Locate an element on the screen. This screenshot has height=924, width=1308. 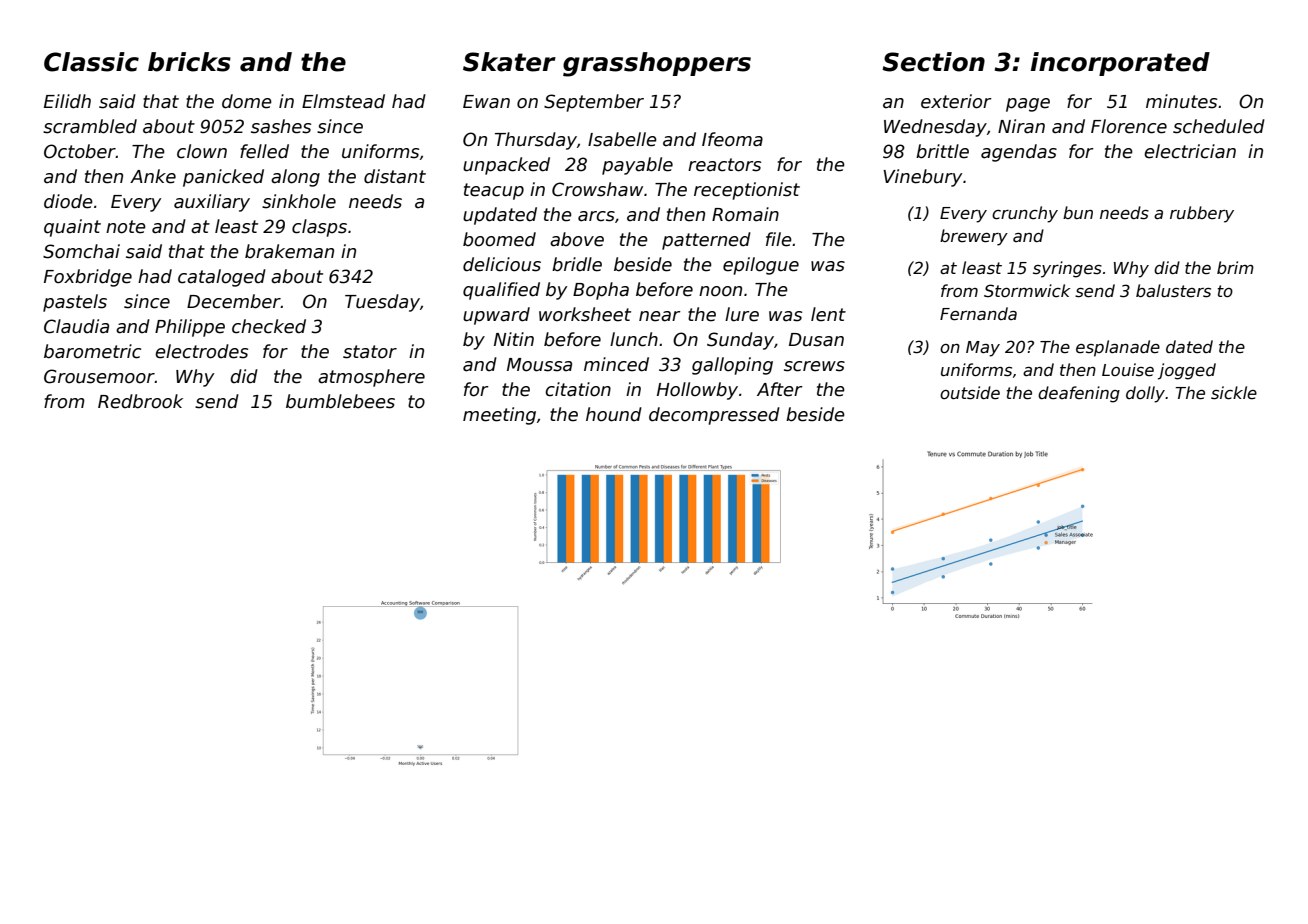
Redbrook is located at coordinates (140, 401).
